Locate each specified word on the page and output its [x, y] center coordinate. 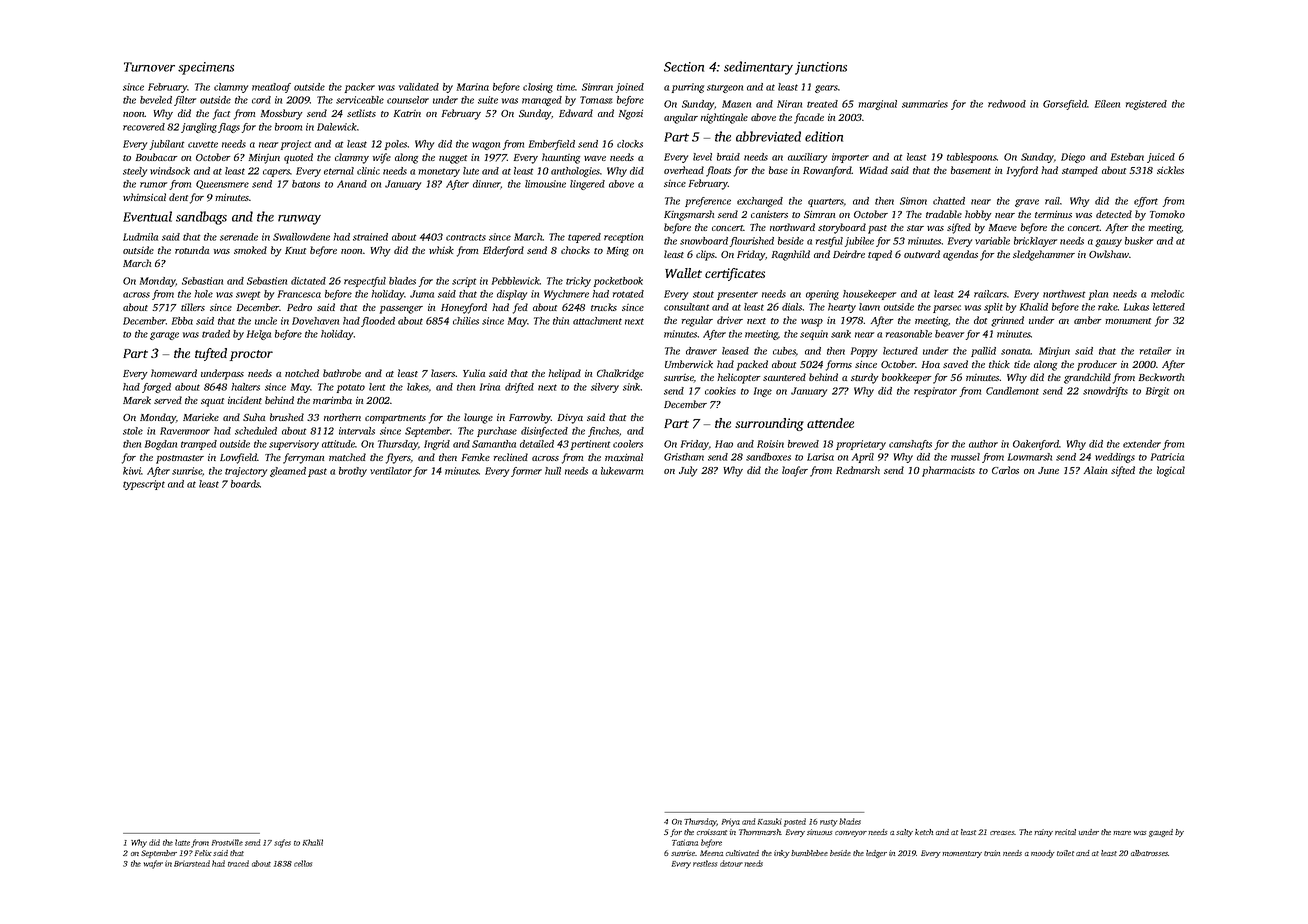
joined [630, 88]
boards [245, 484]
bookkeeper [906, 378]
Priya [731, 822]
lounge [478, 418]
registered [1146, 105]
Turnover [149, 67]
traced [238, 863]
